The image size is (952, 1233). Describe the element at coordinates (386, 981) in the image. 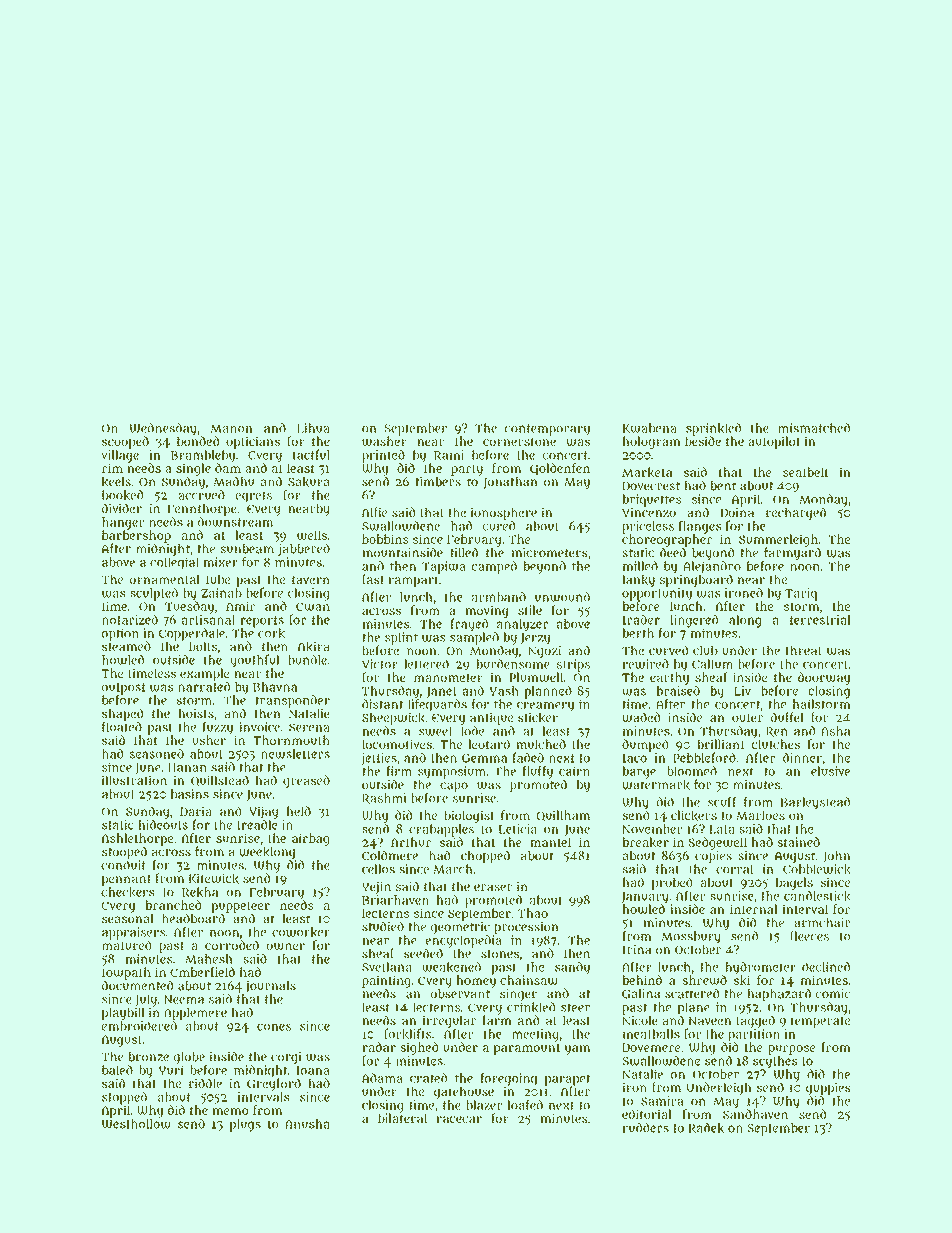

I see `painting` at that location.
